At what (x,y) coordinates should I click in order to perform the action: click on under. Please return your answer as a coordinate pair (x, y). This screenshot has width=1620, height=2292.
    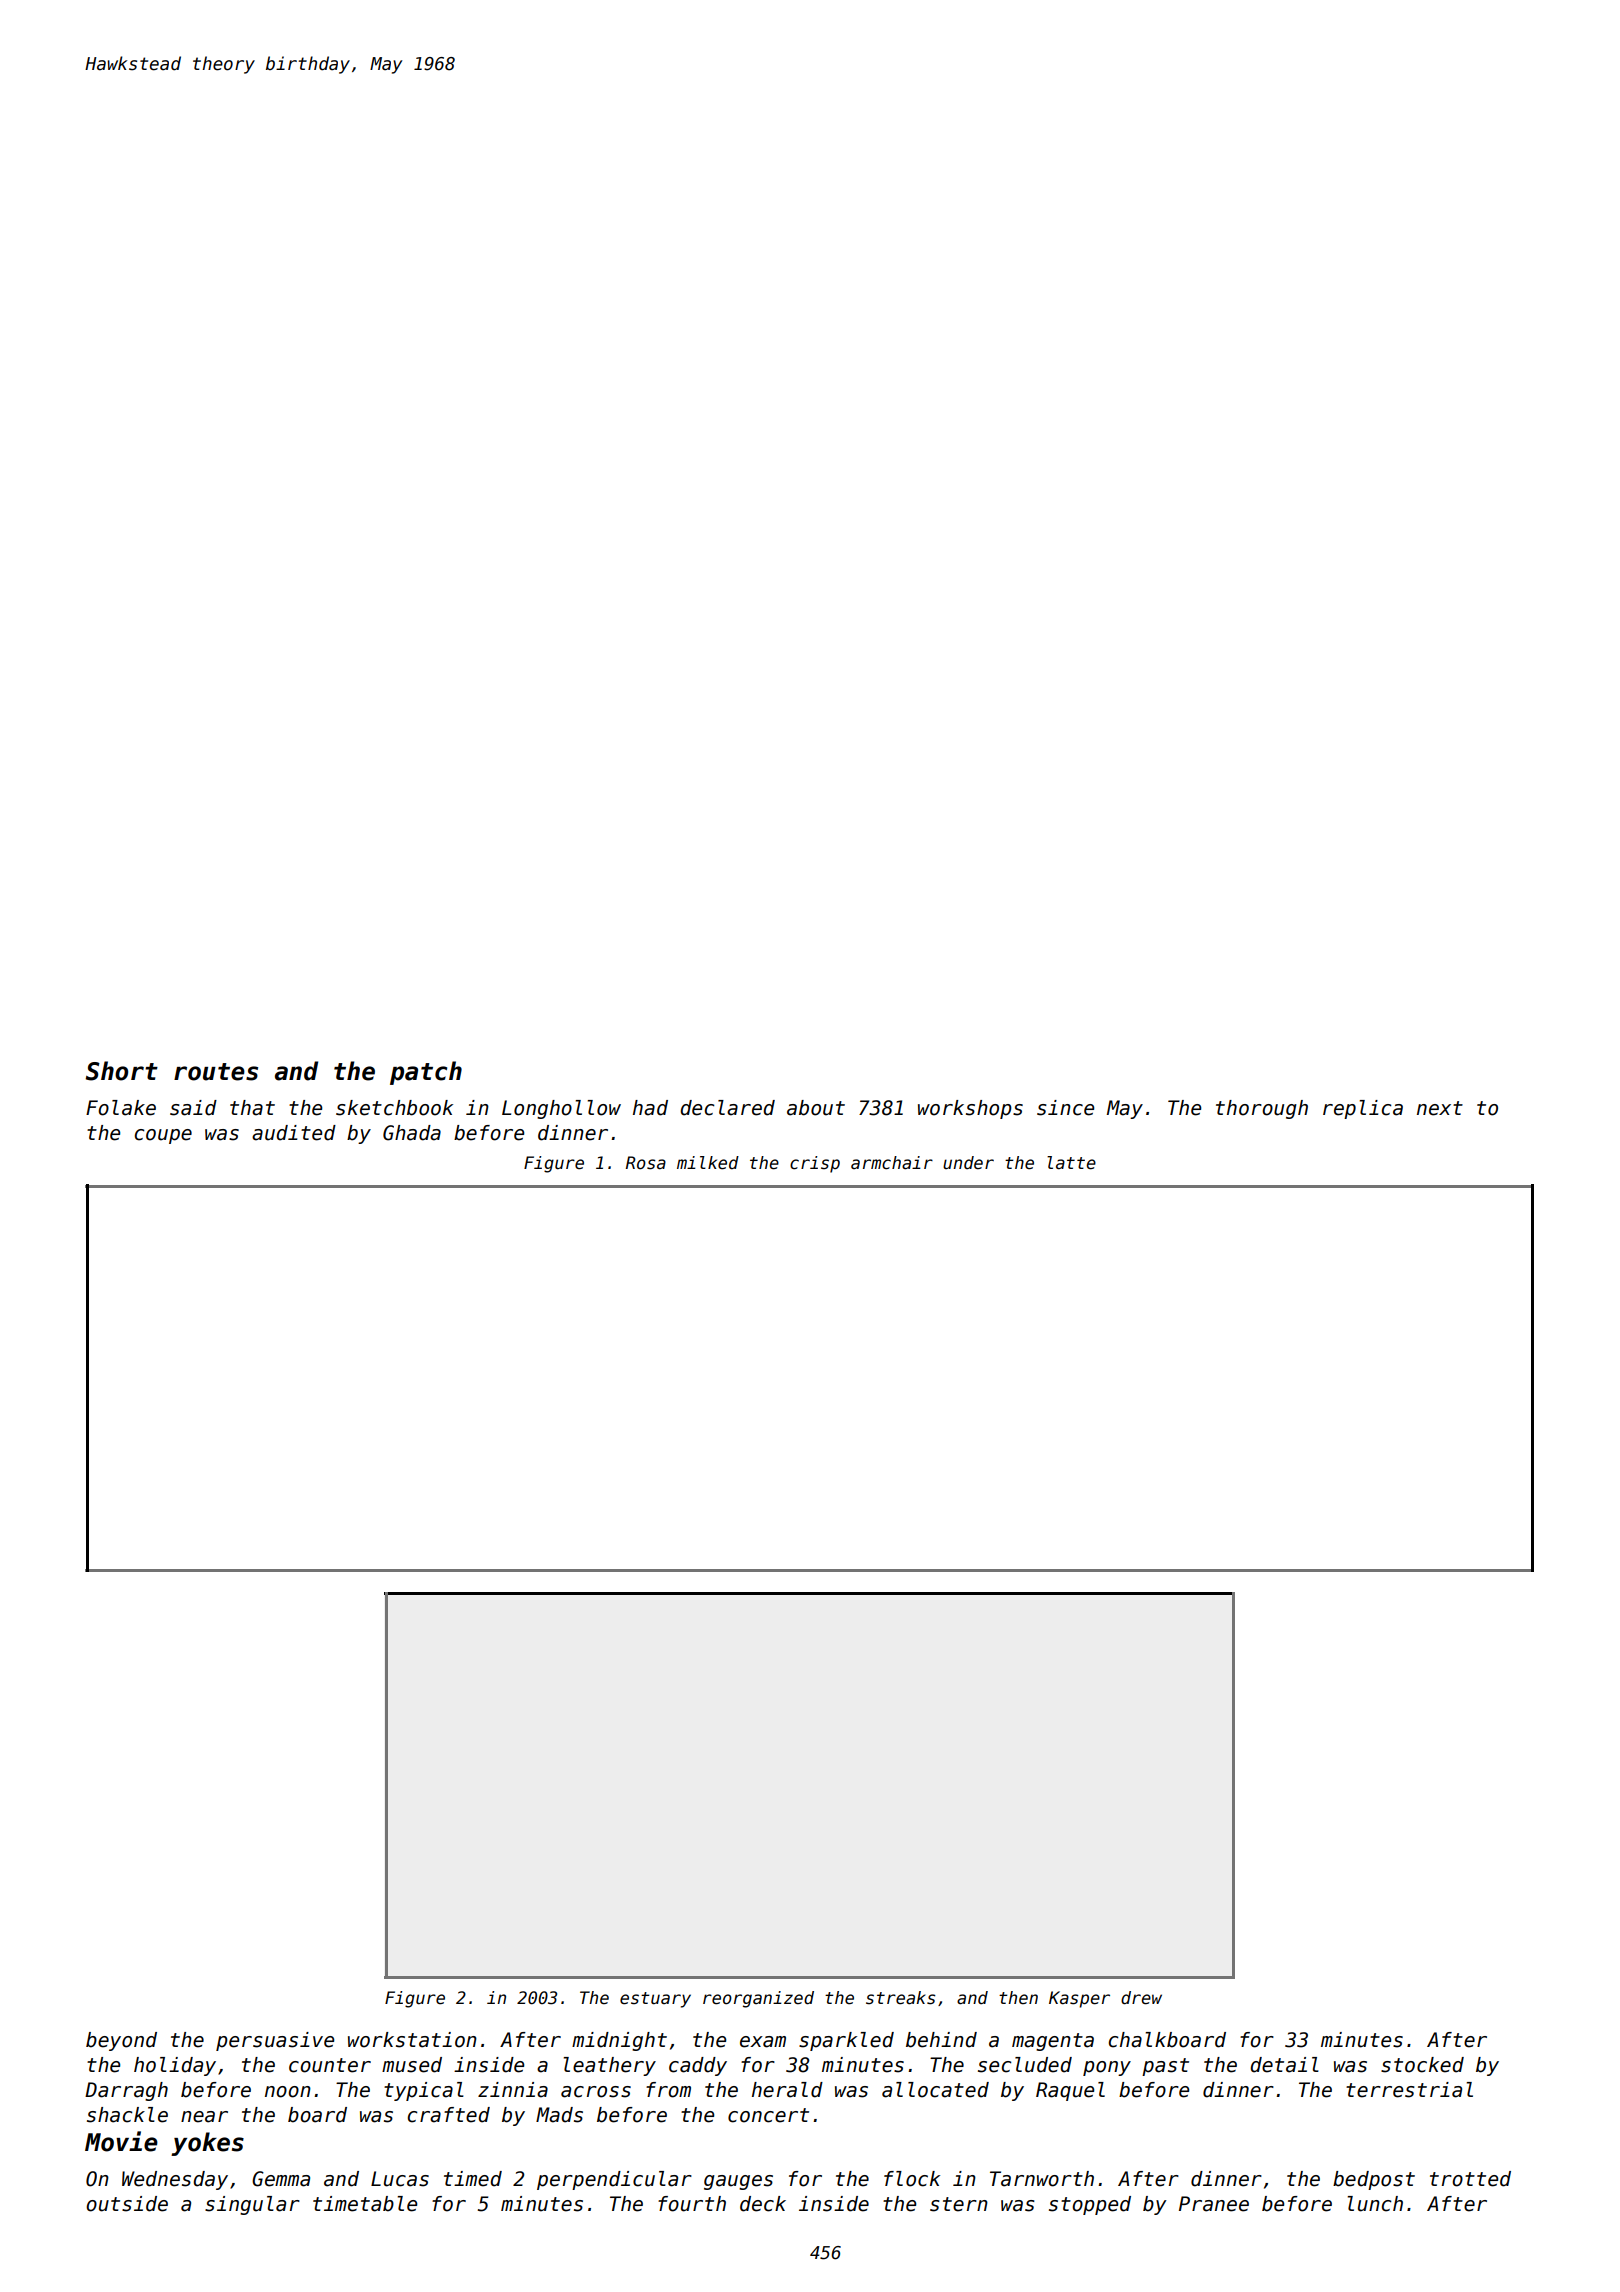
    Looking at the image, I should click on (968, 1163).
